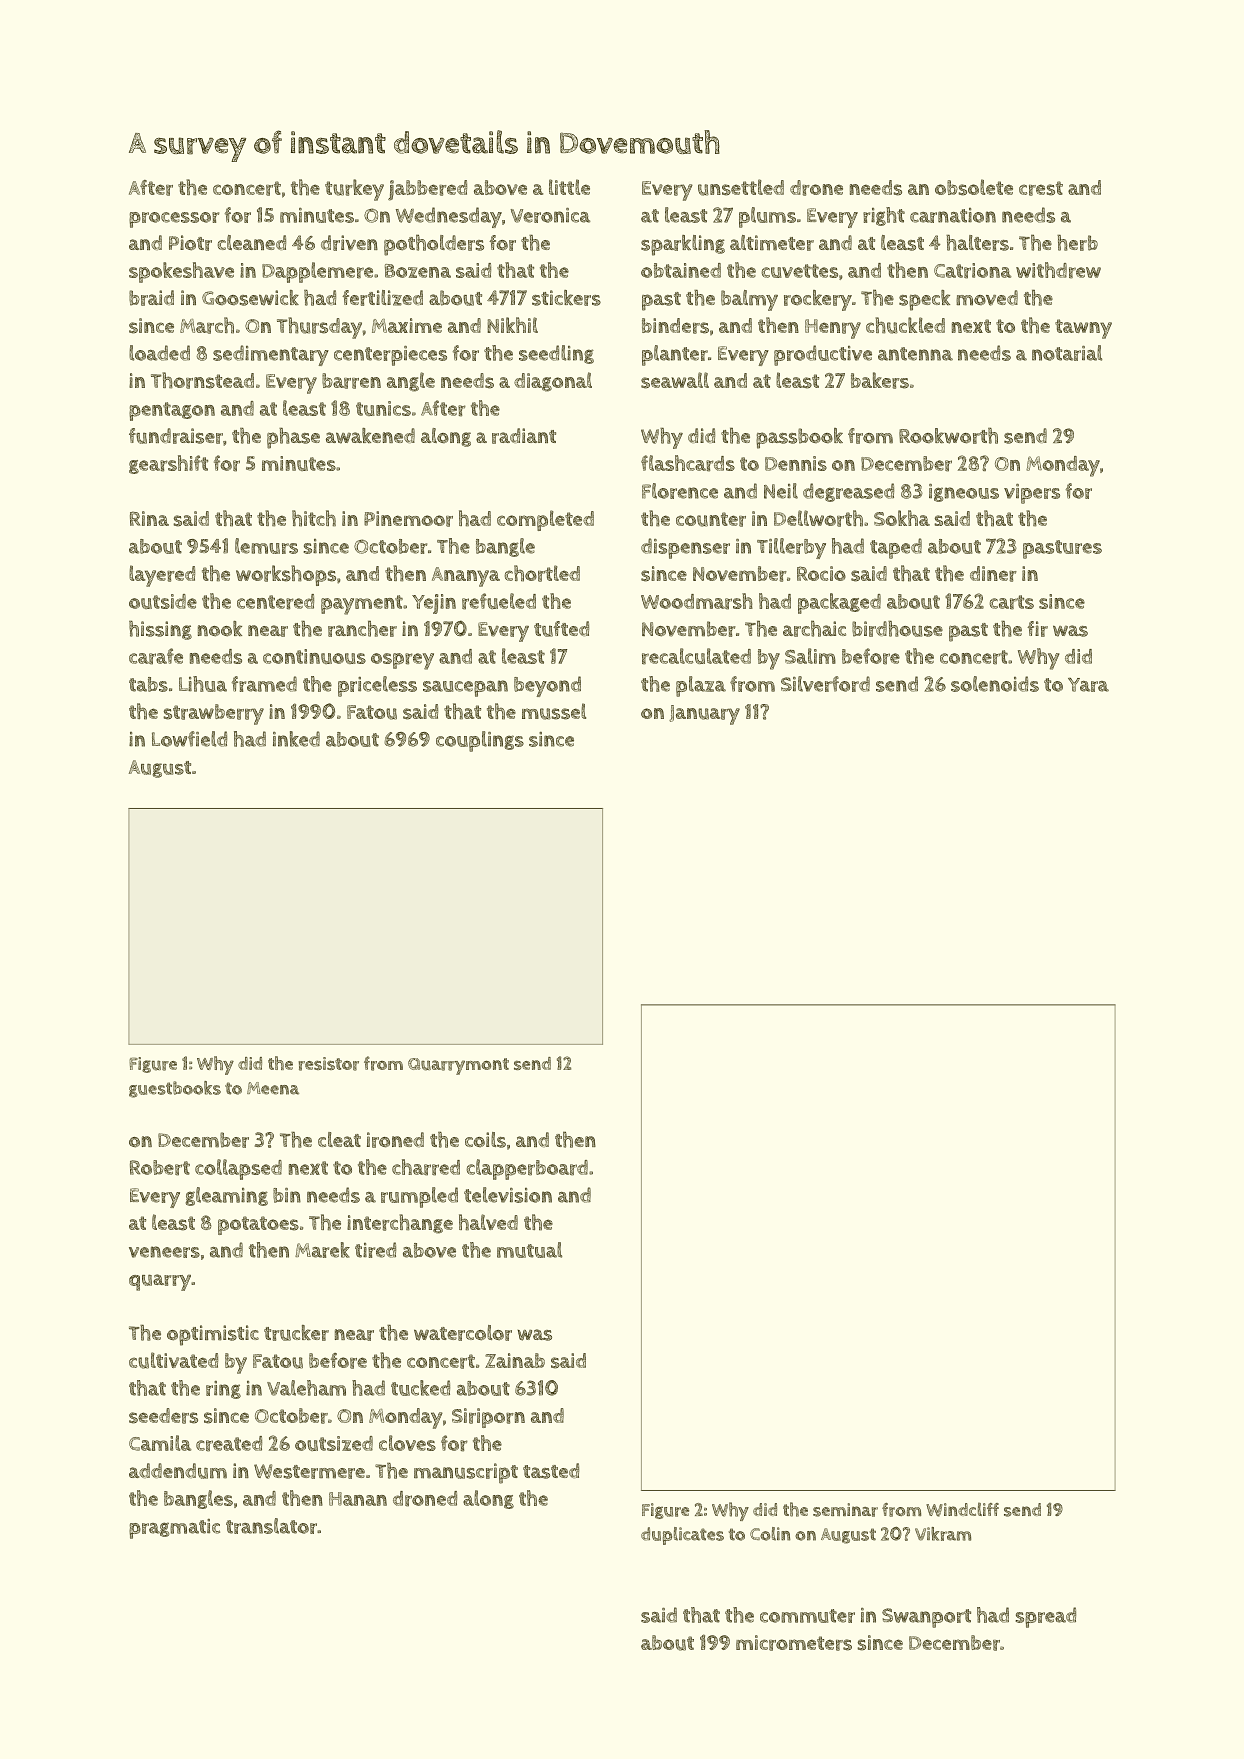 The height and width of the document is (1759, 1244). I want to click on framed, so click(264, 684).
